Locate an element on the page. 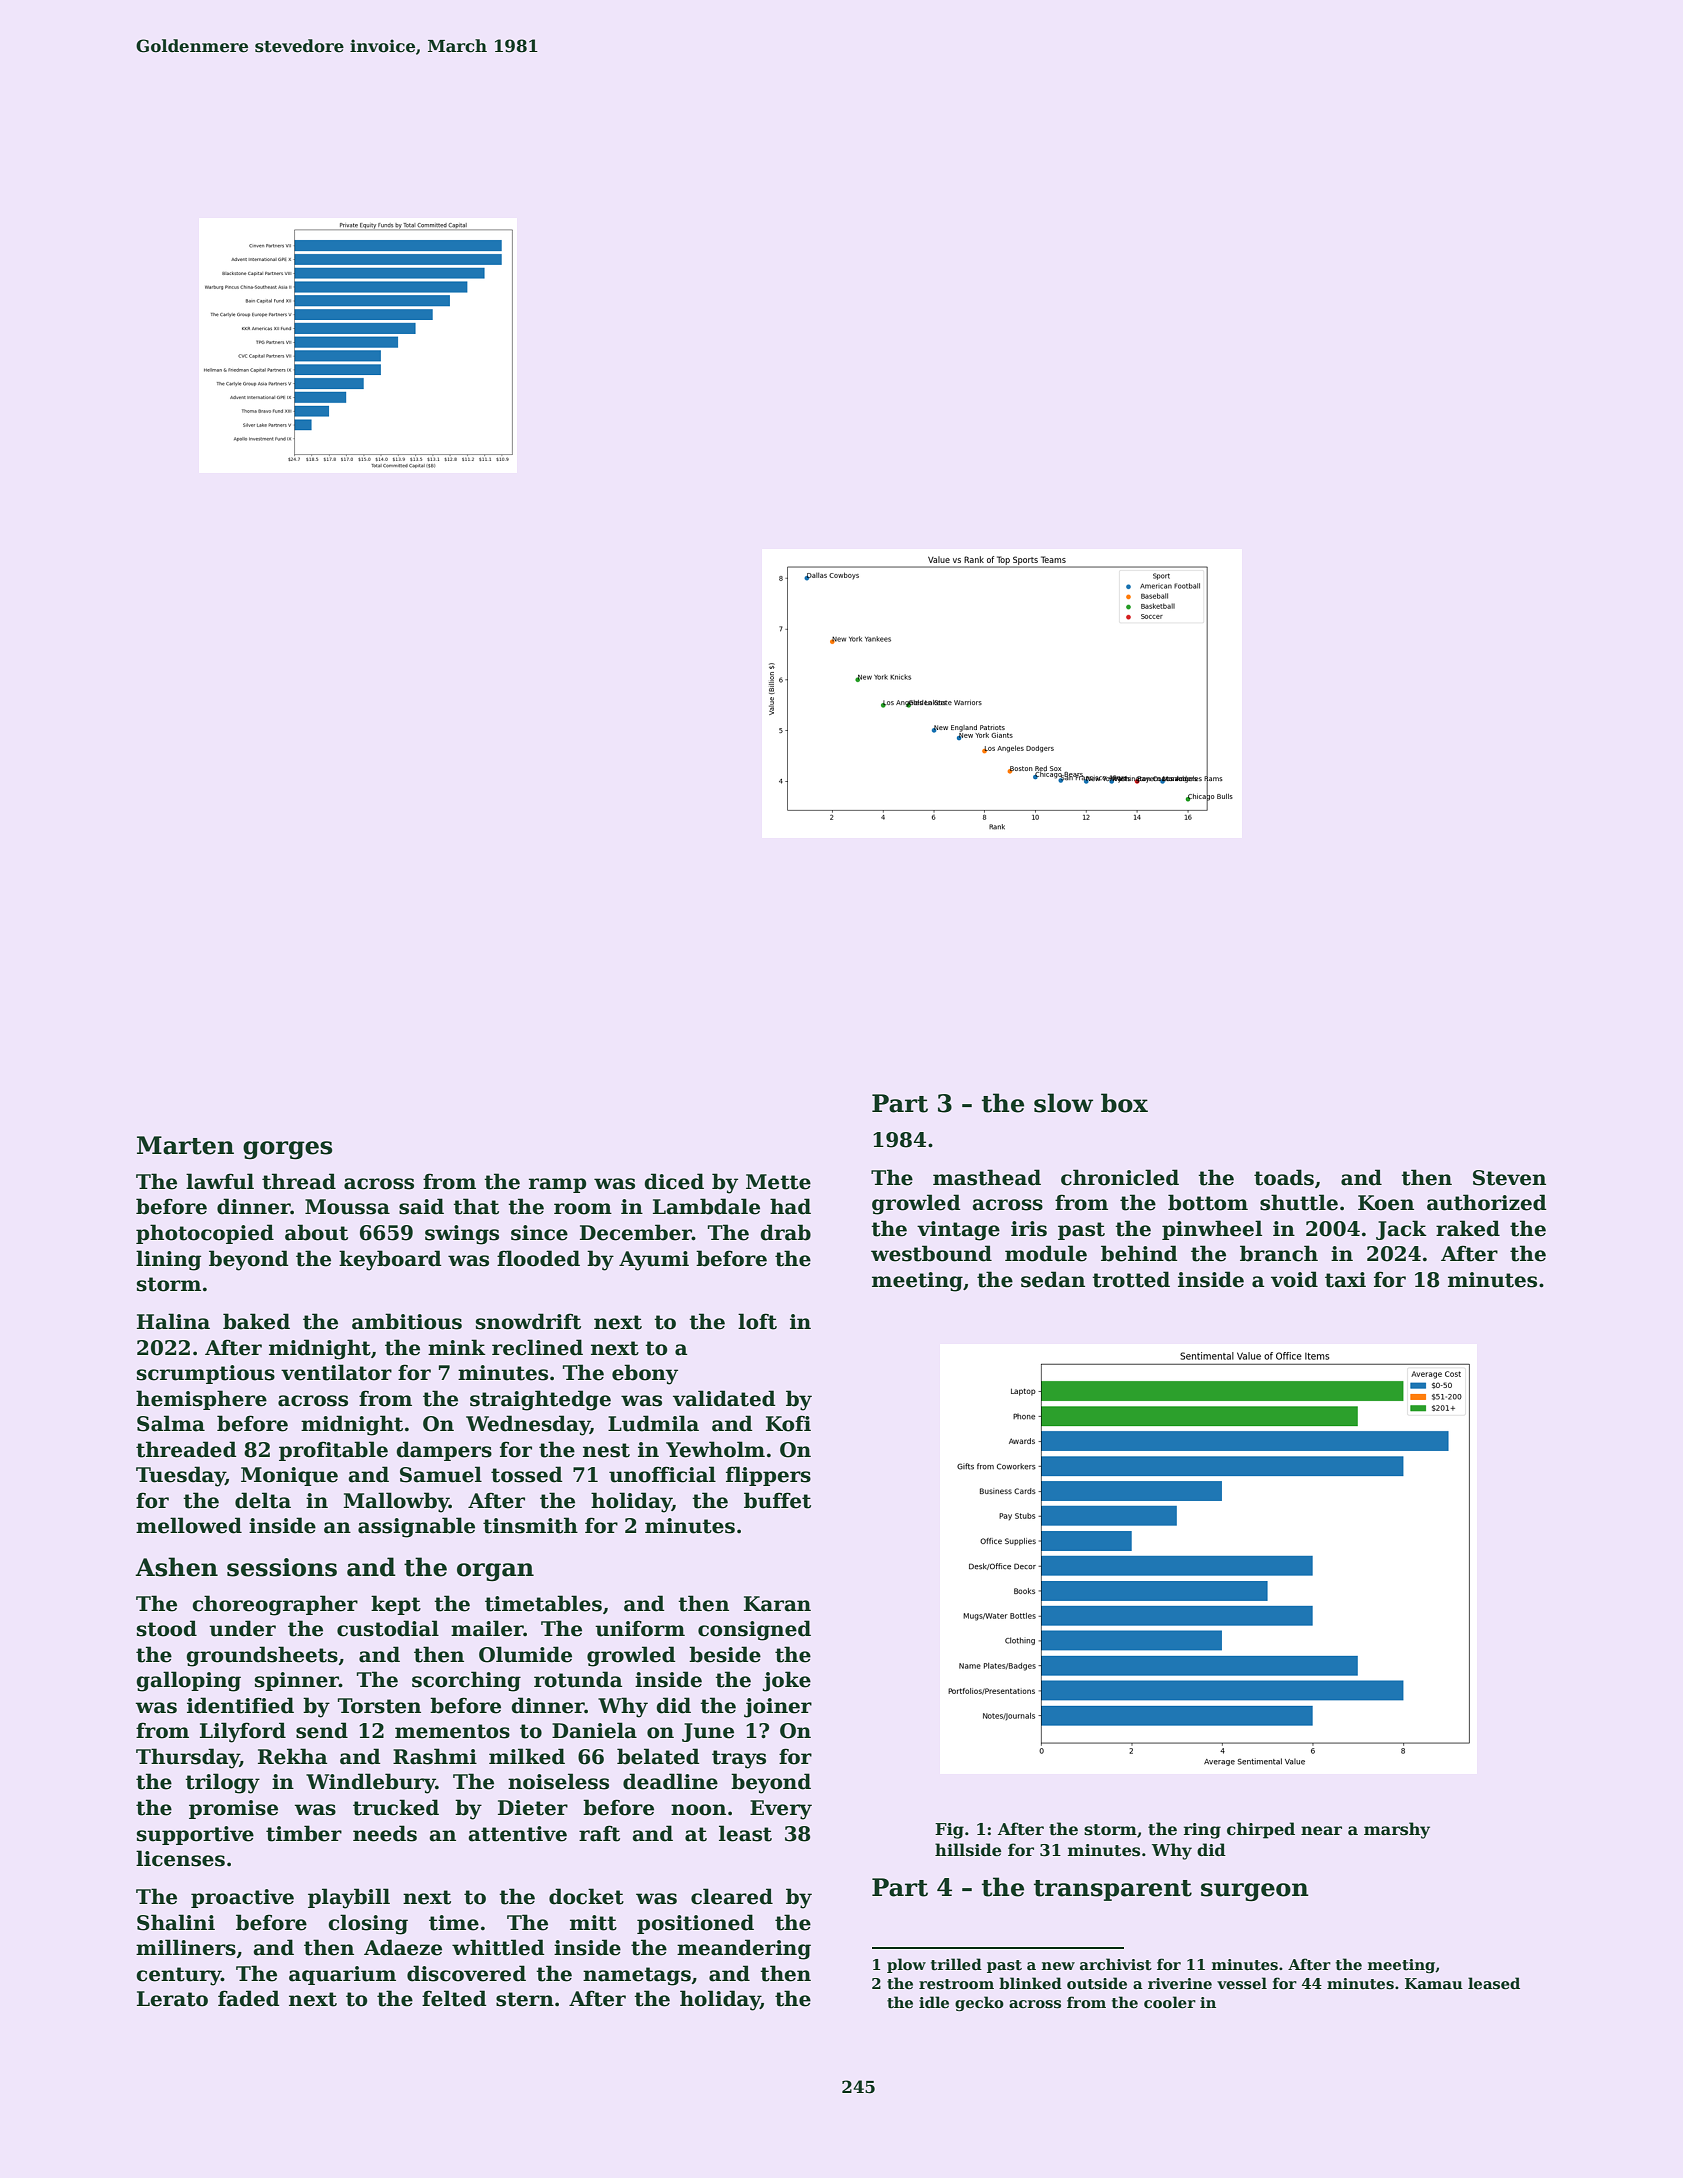 This document has height=2178, width=1683. diced is located at coordinates (674, 1181).
